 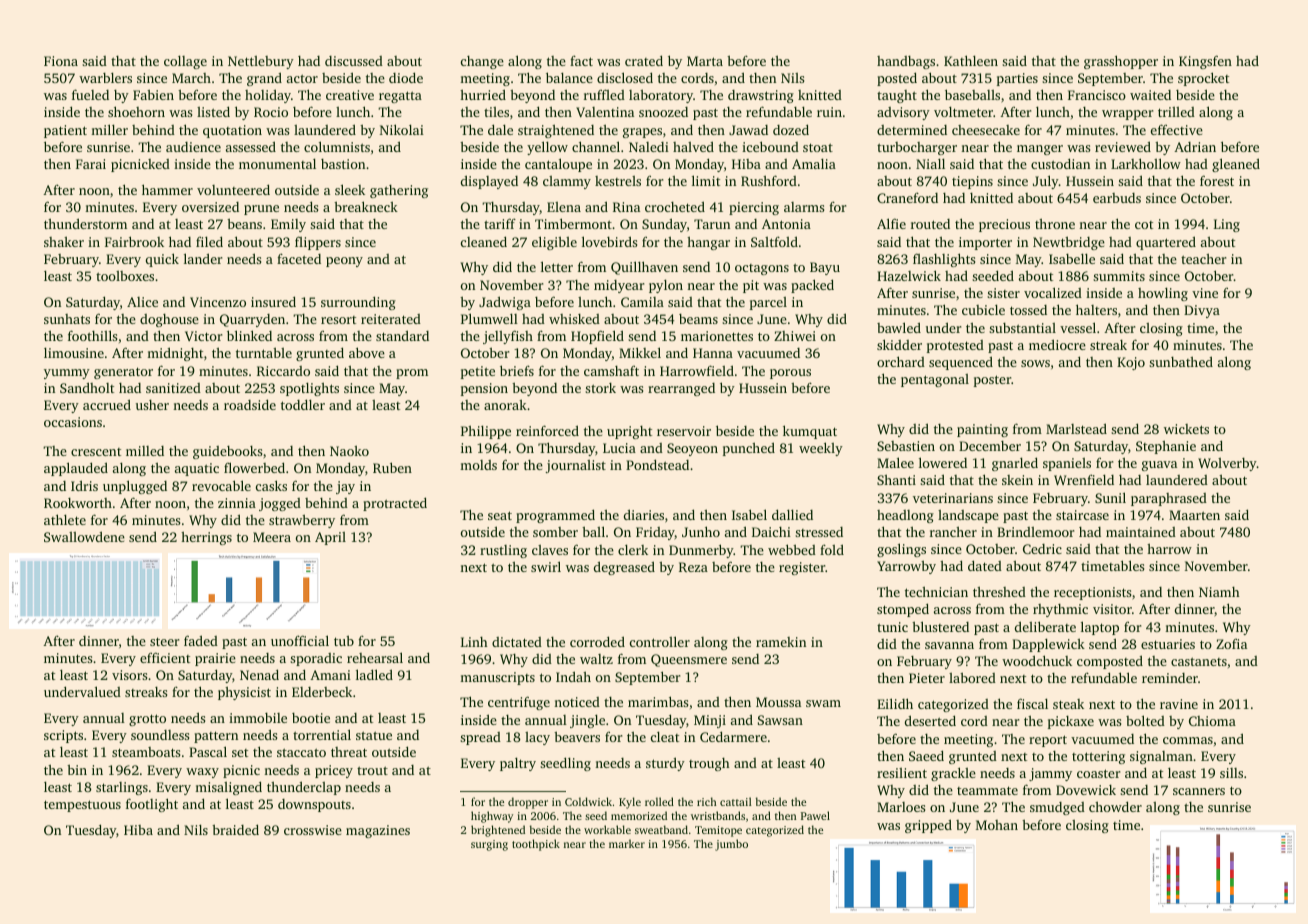 I want to click on seat, so click(x=500, y=515).
